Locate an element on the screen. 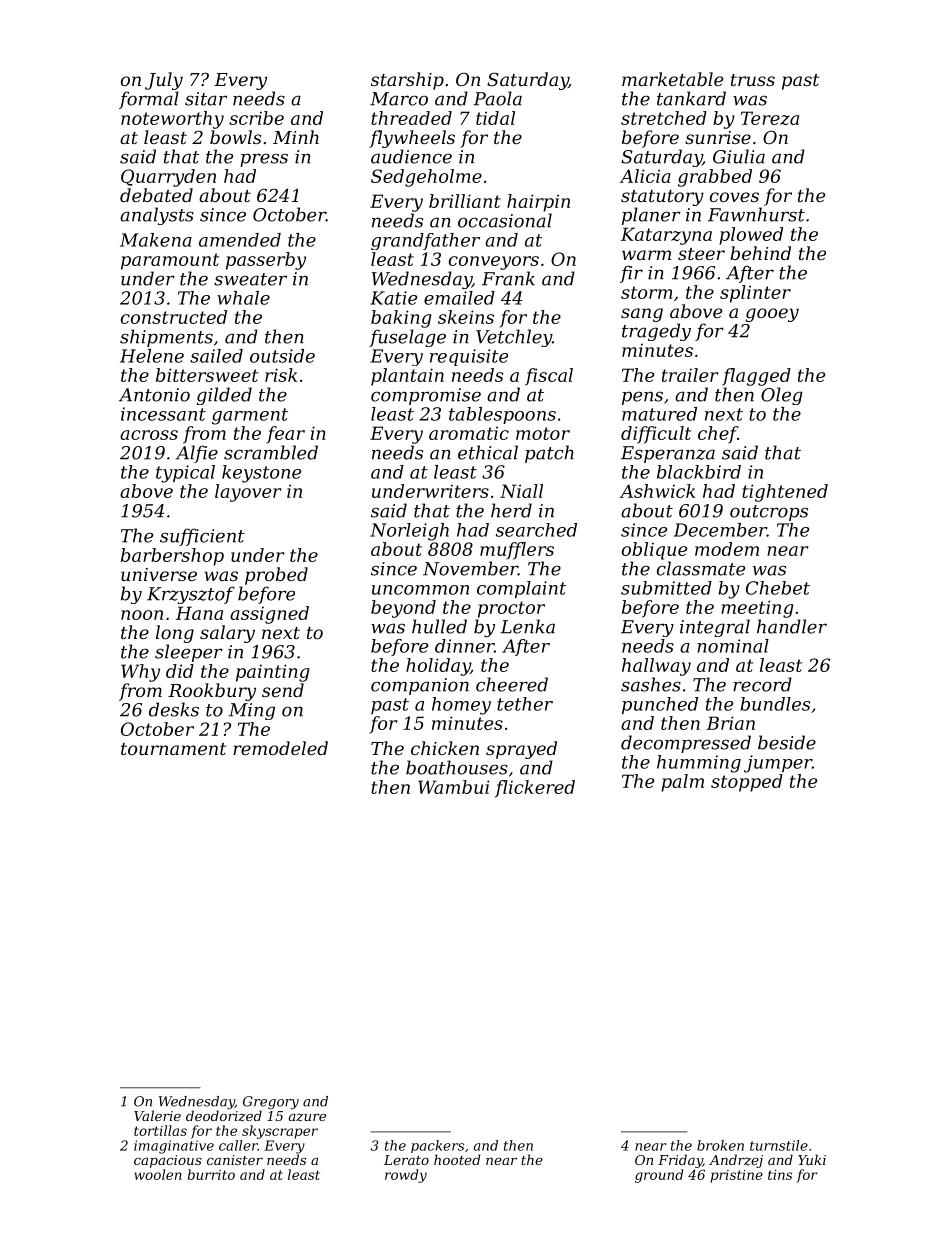 The width and height of the screenshot is (952, 1233). risk is located at coordinates (281, 375).
